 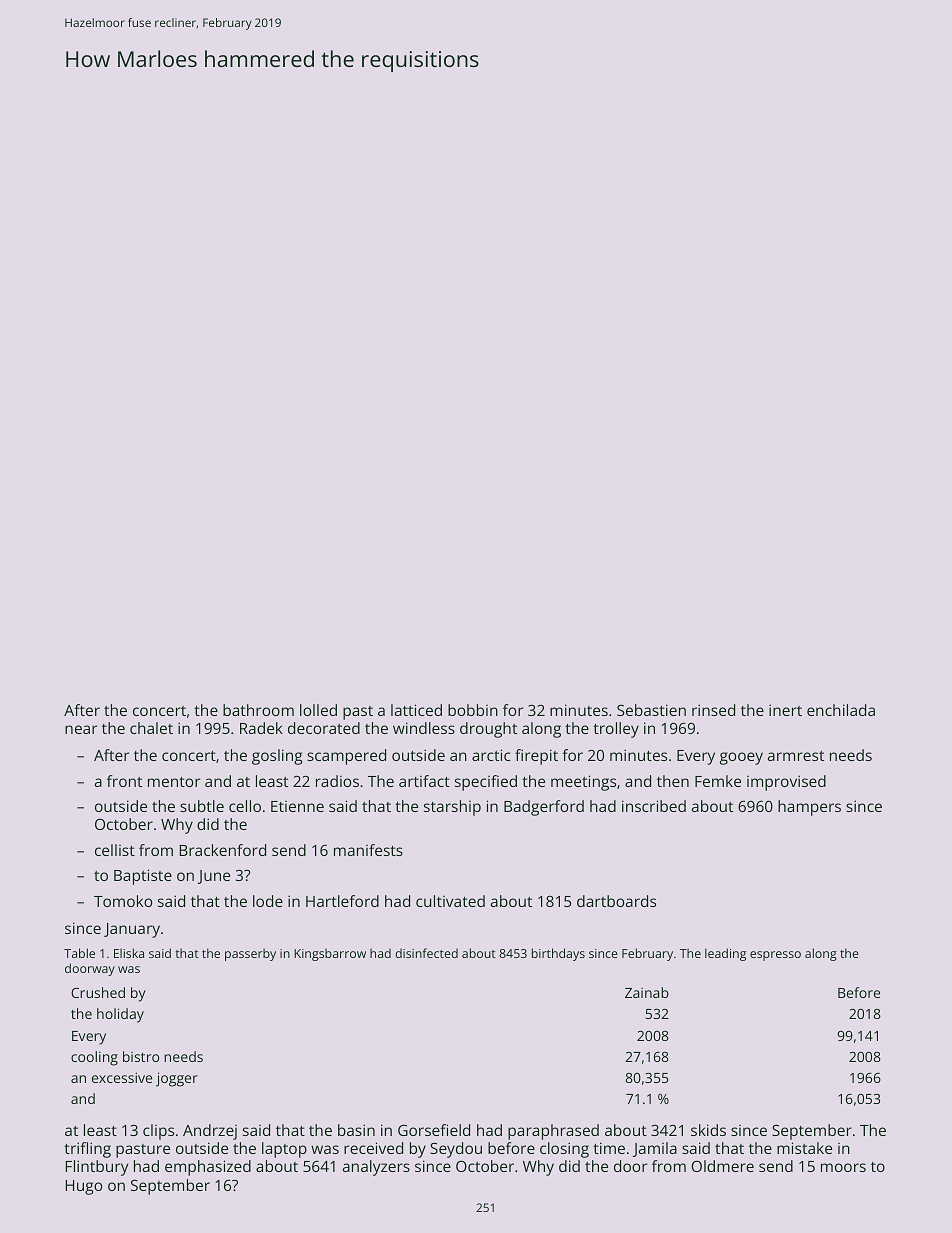 What do you see at coordinates (376, 1168) in the page?
I see `analyzers` at bounding box center [376, 1168].
